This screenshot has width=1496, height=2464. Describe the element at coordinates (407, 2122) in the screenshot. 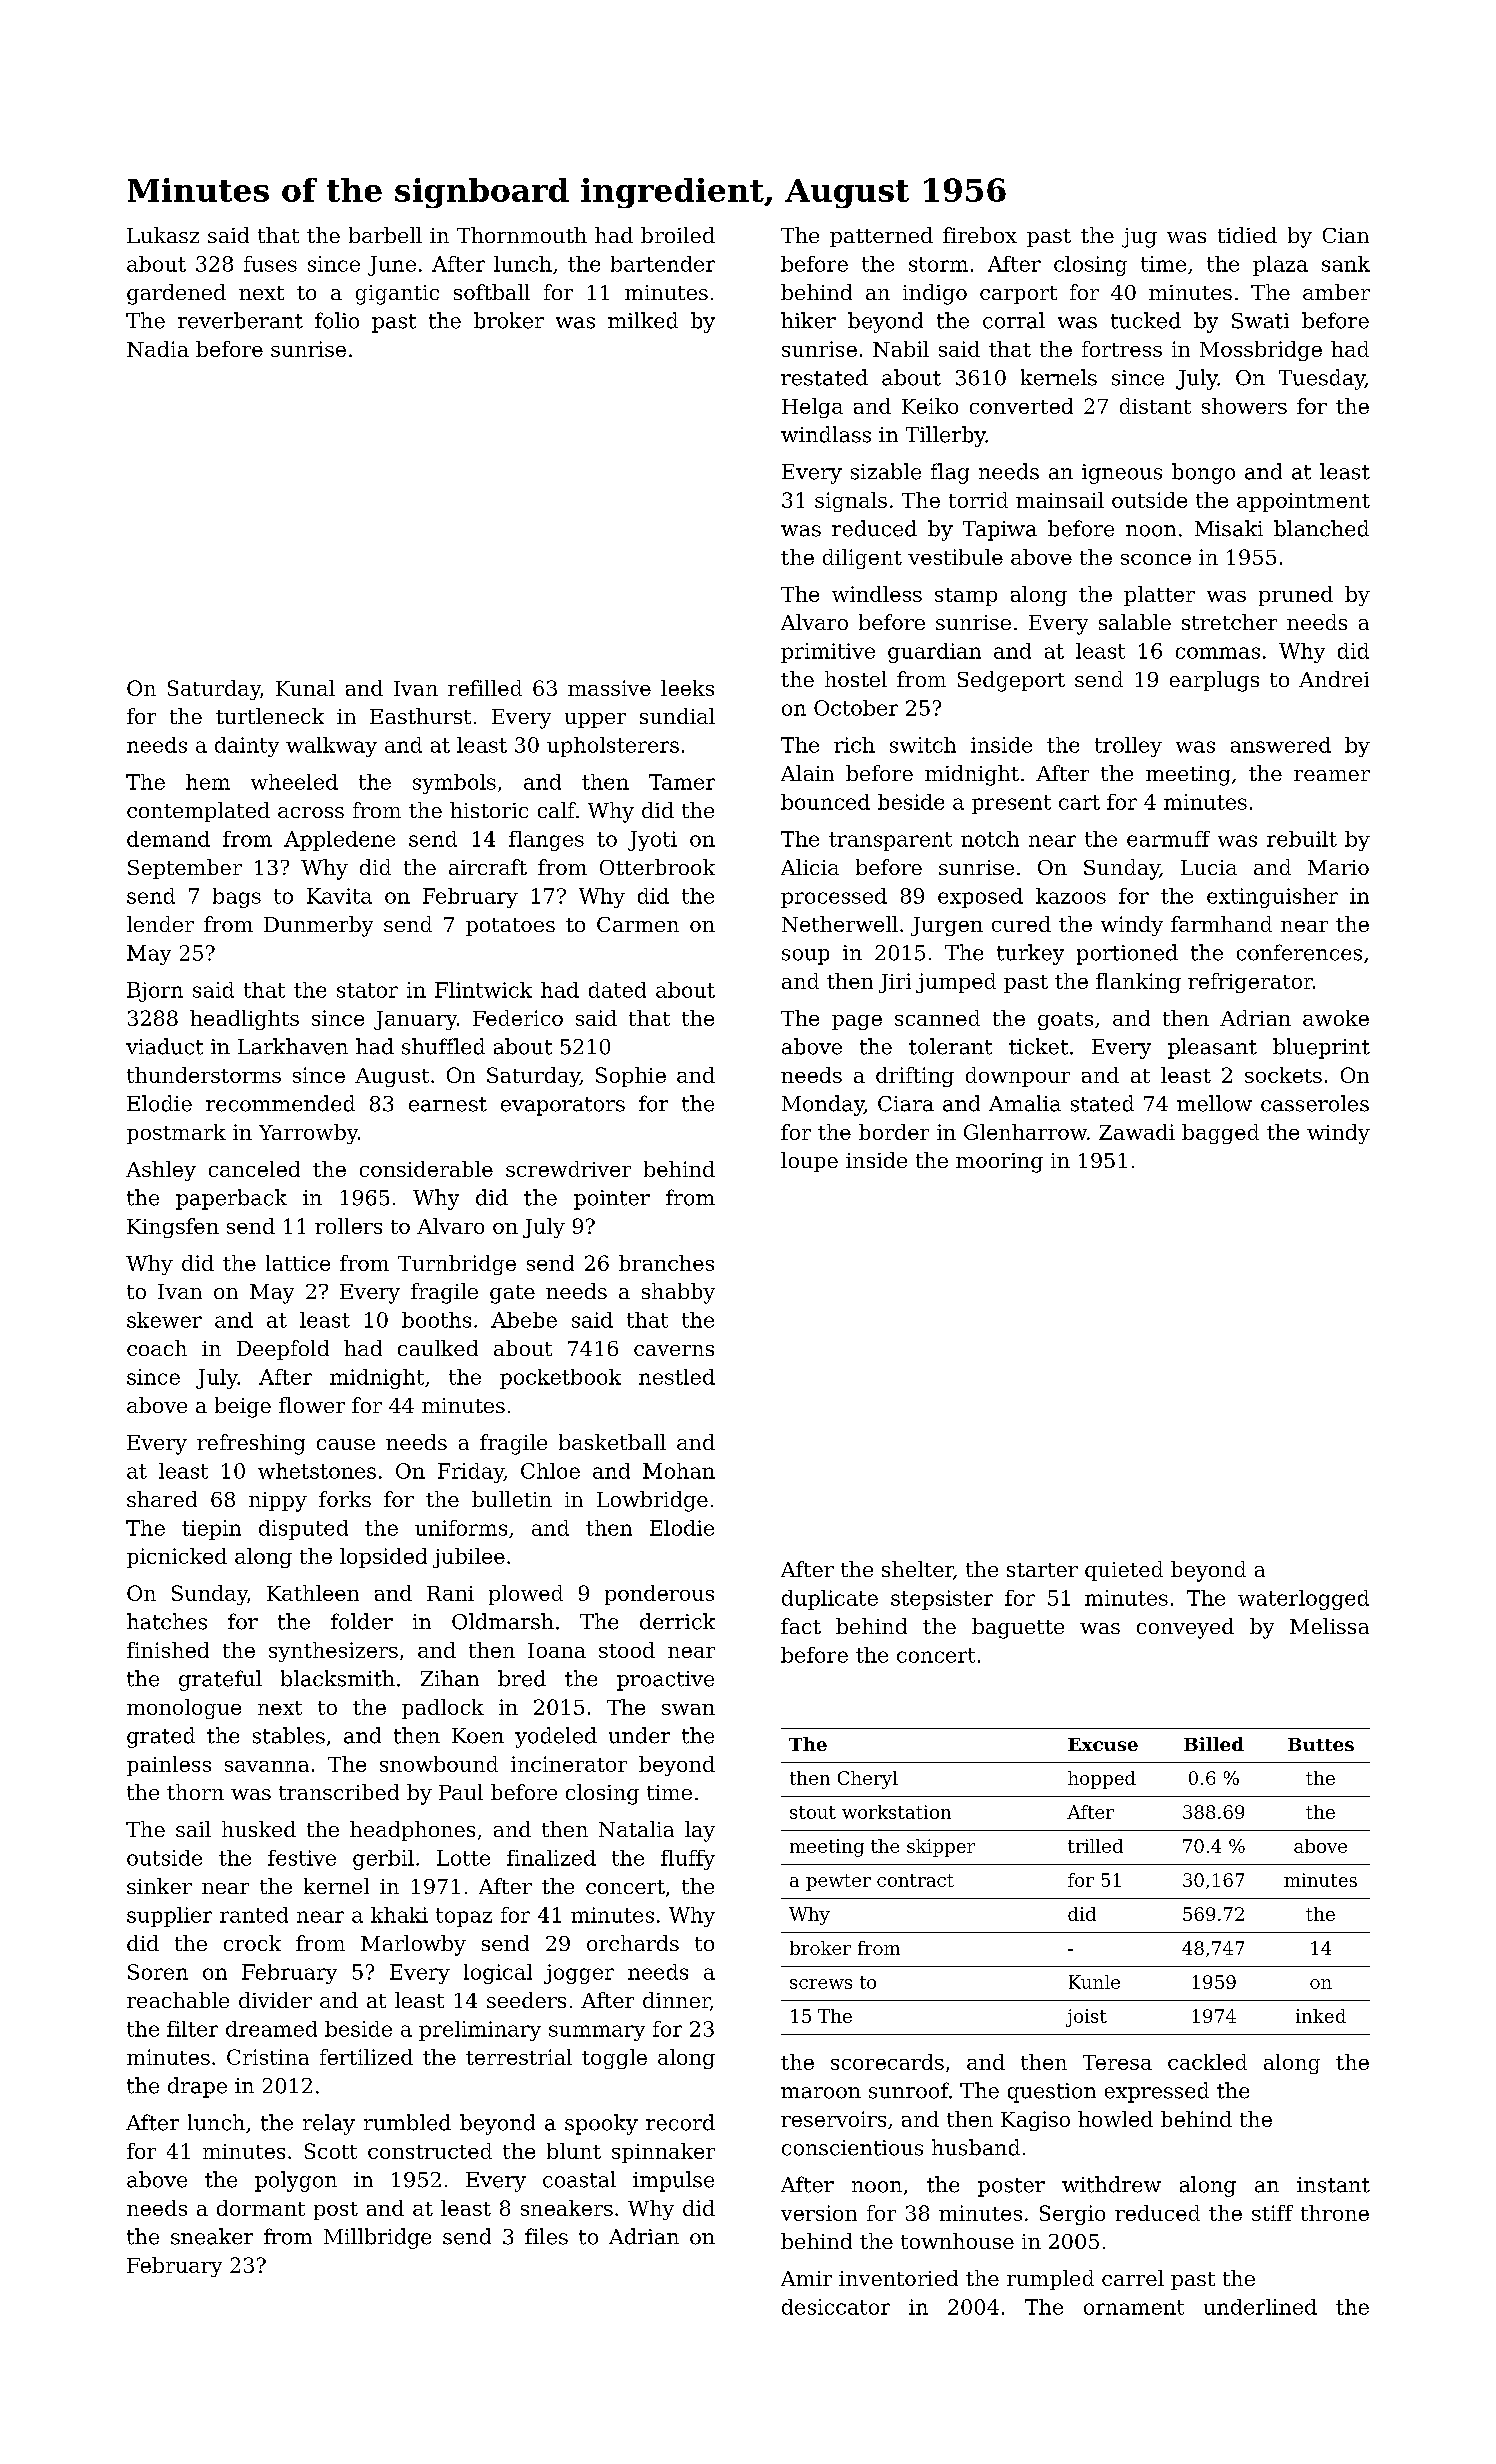

I see `rumbled` at that location.
